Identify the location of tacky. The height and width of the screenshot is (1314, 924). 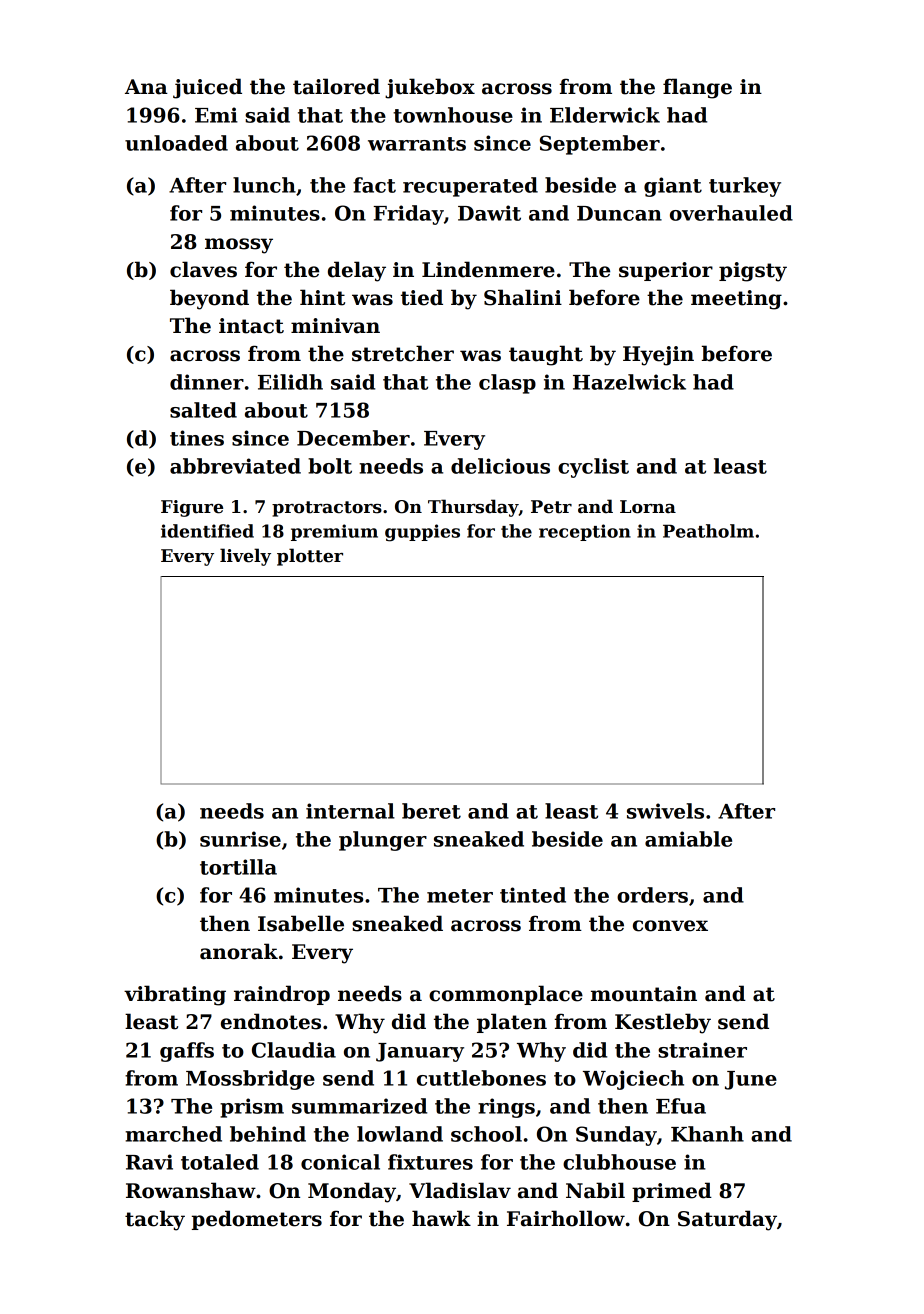
(155, 1220).
